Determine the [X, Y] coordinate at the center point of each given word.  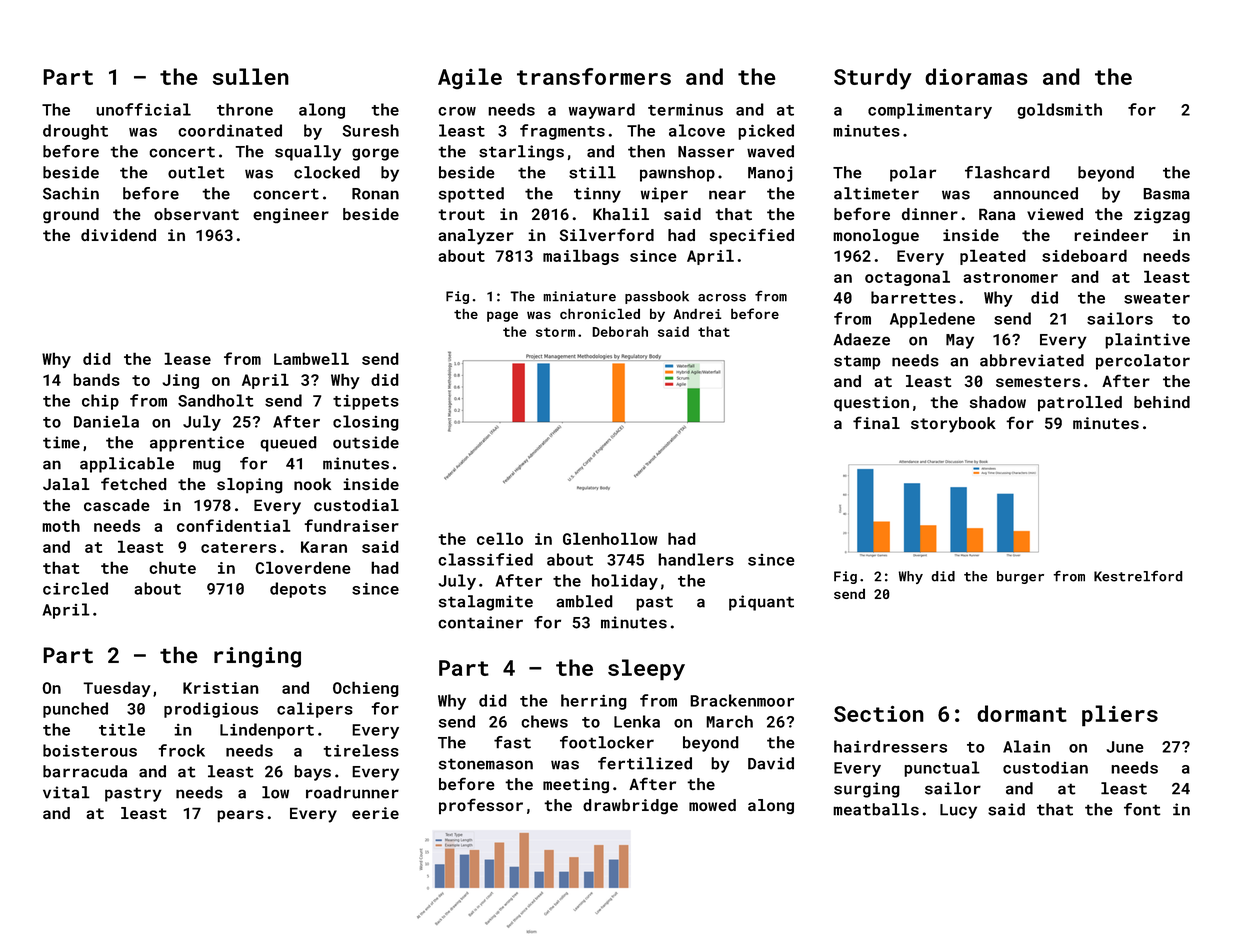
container [480, 622]
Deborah [620, 331]
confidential [234, 525]
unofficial [143, 109]
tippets [366, 402]
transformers [594, 76]
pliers [1120, 716]
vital [66, 792]
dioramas [976, 76]
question [871, 404]
